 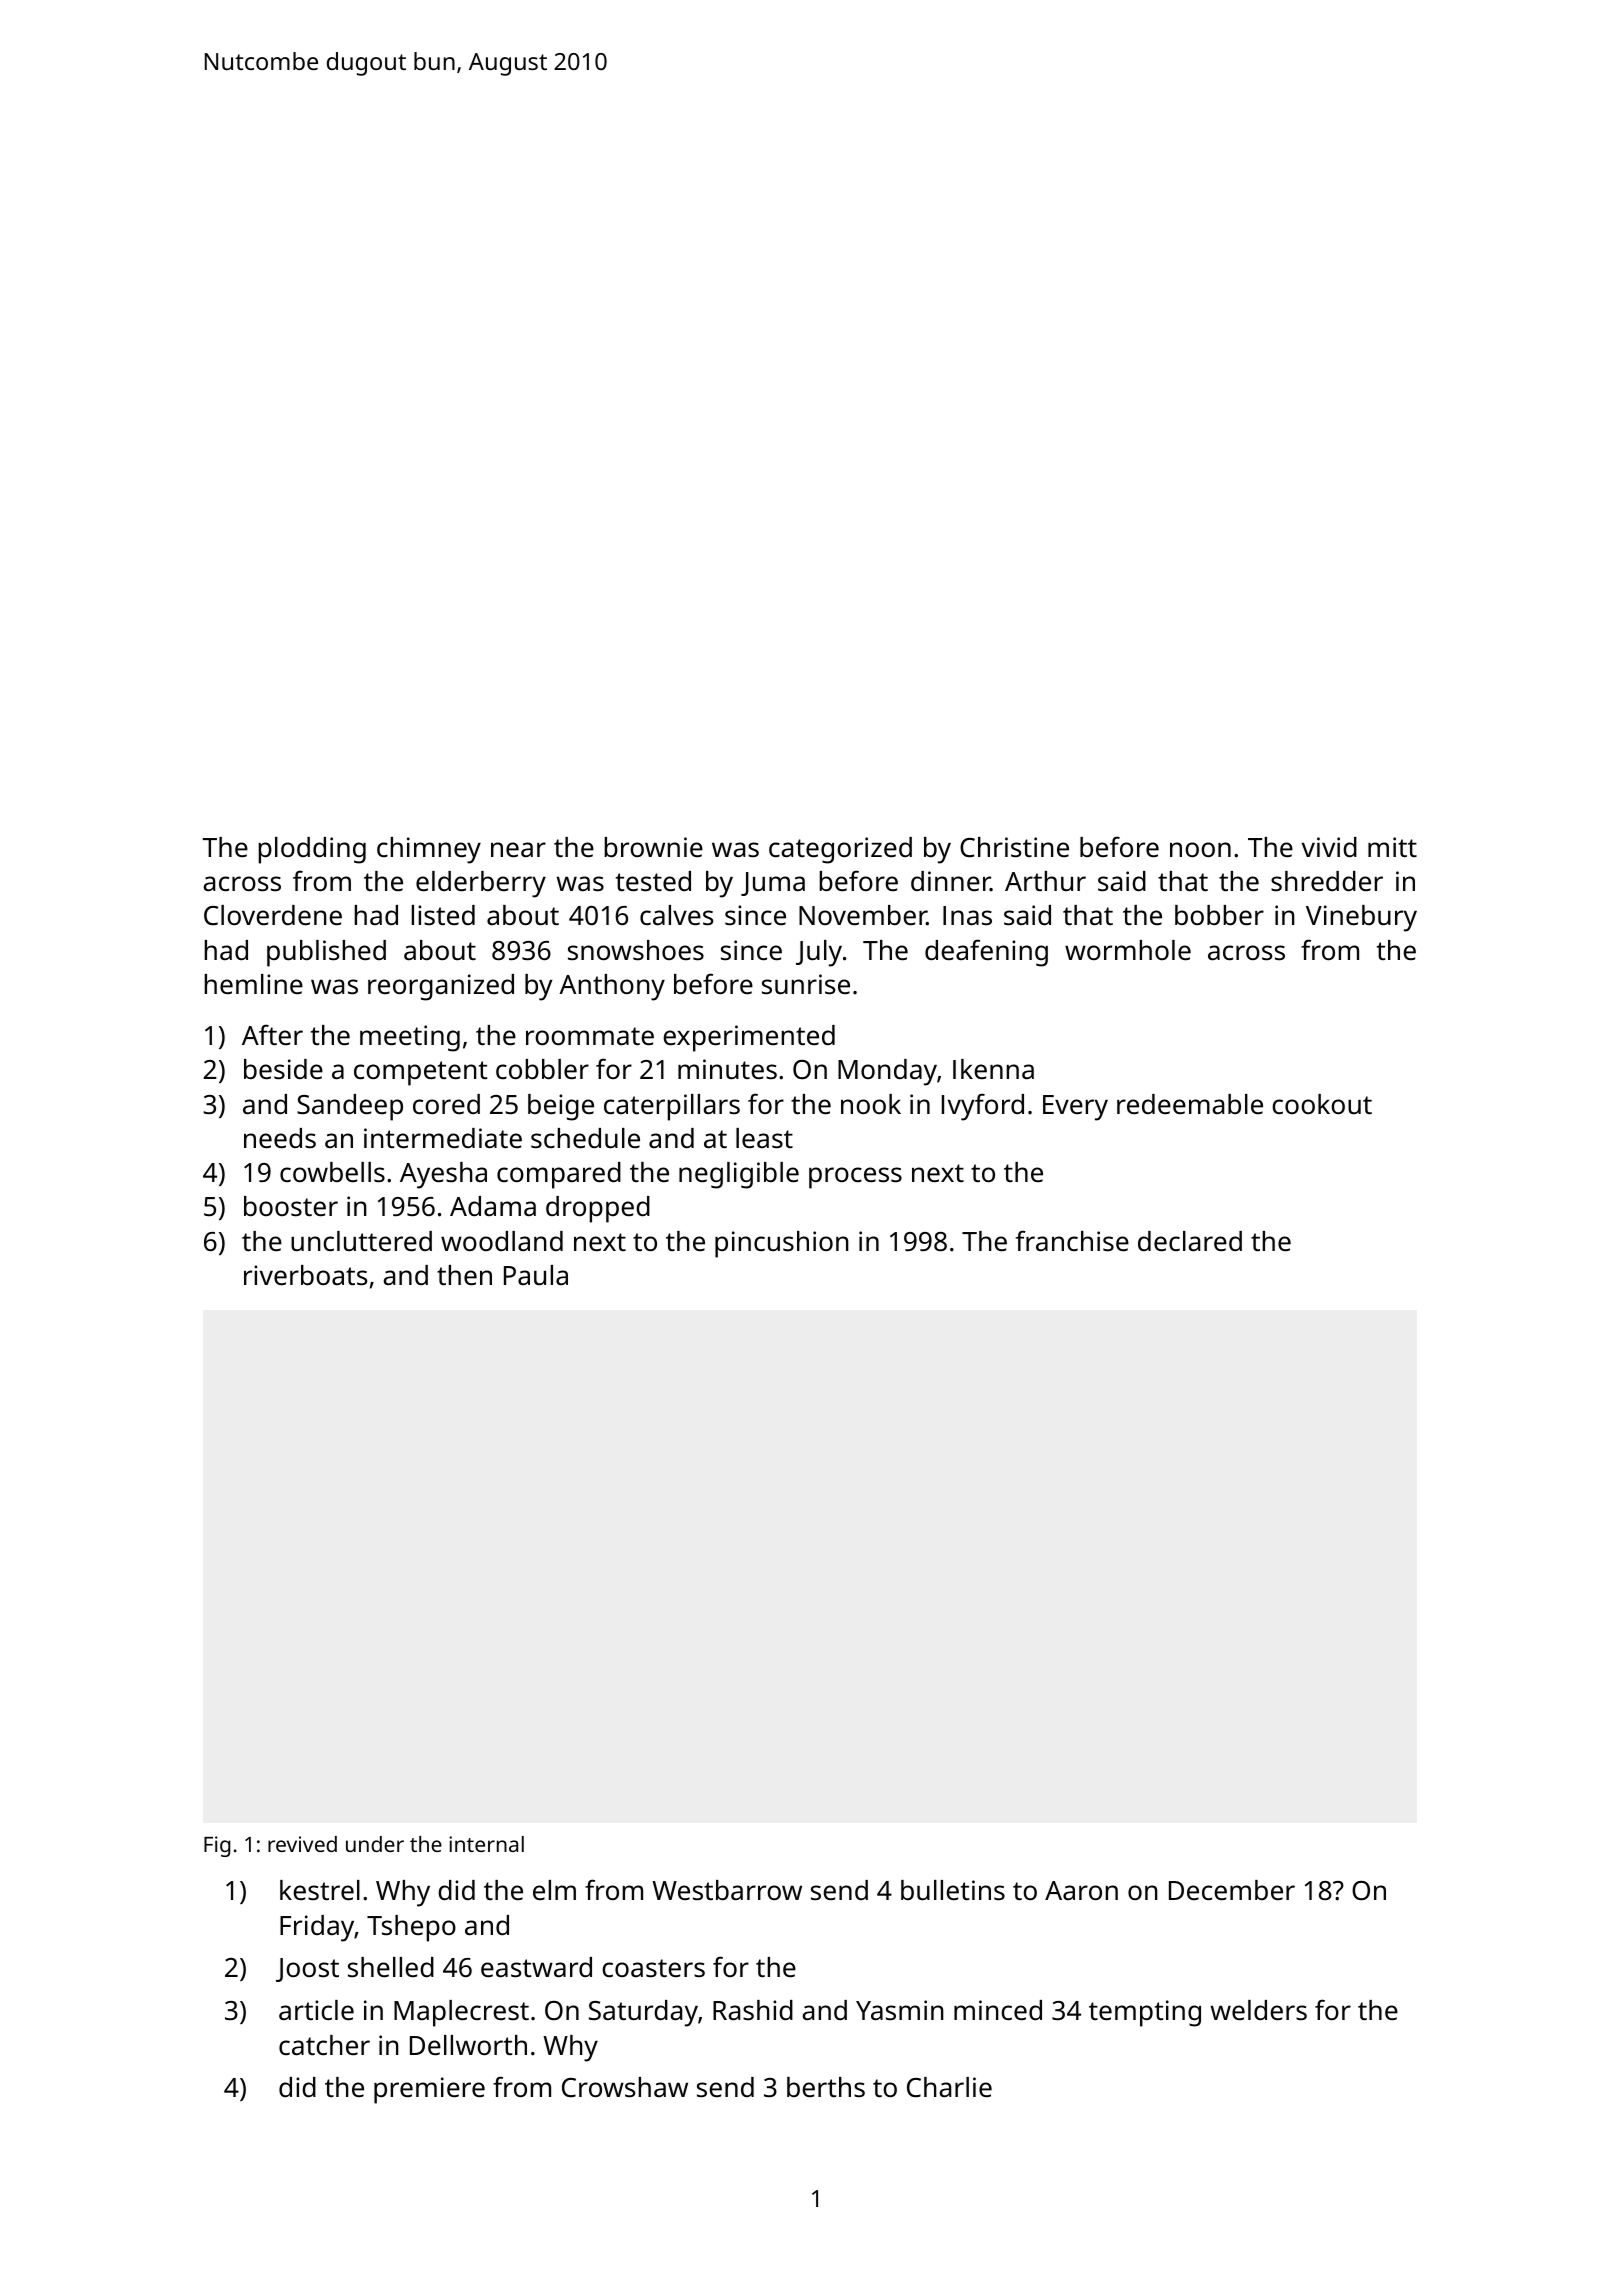 What do you see at coordinates (1200, 849) in the page?
I see `noon` at bounding box center [1200, 849].
